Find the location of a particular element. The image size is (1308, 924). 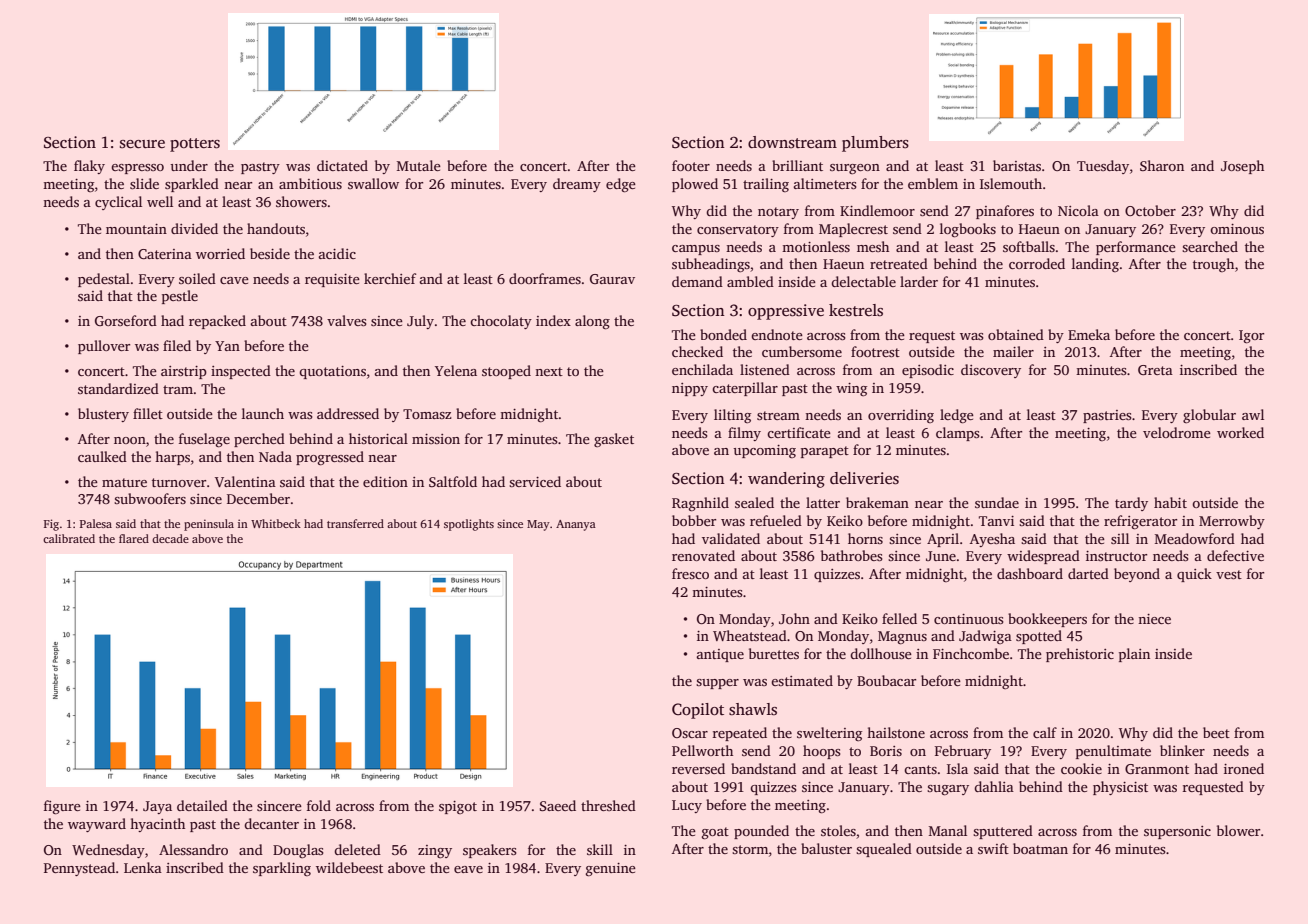

baristas is located at coordinates (1017, 165).
